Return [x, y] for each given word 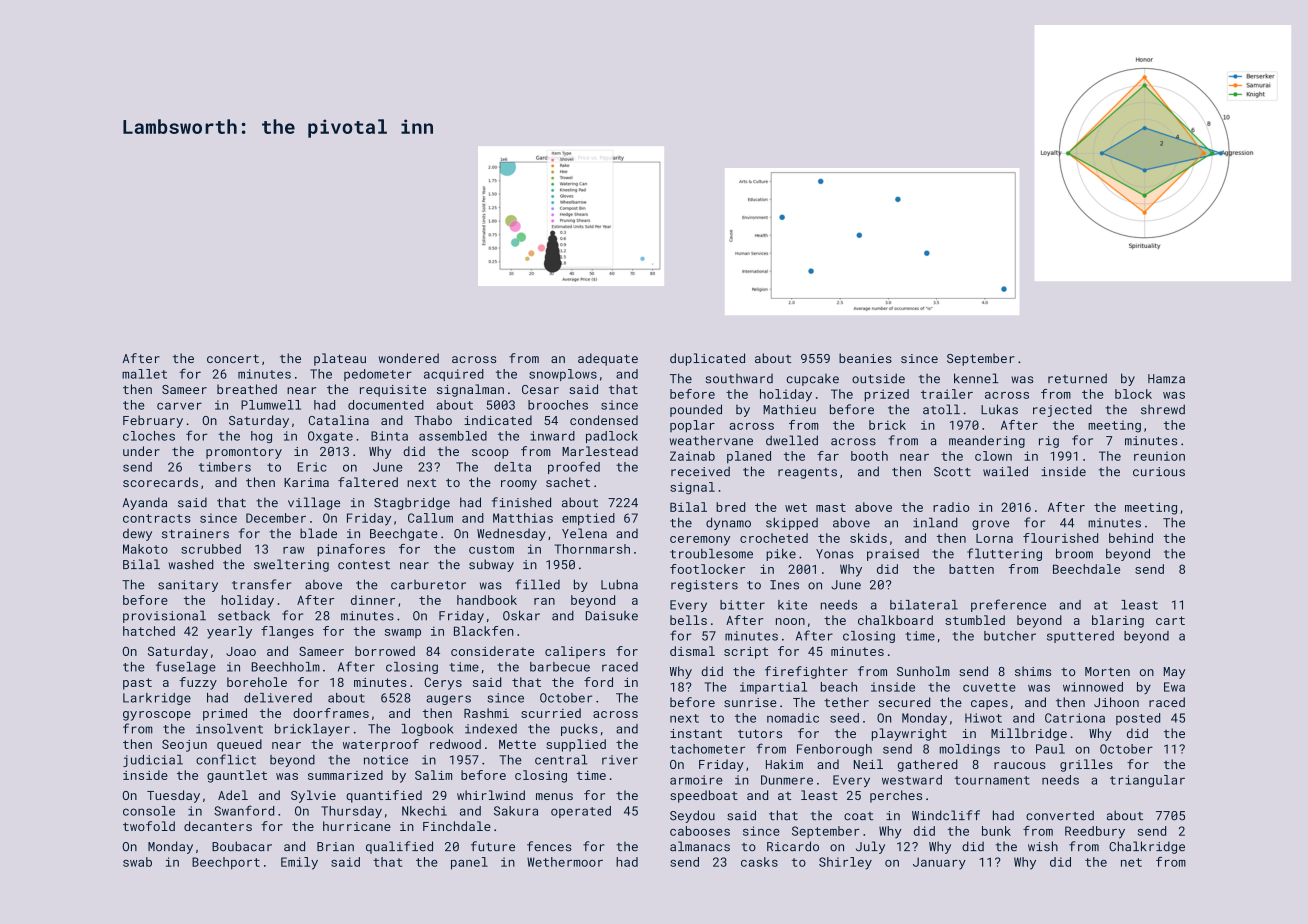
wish [1043, 846]
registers [704, 586]
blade [318, 533]
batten [971, 569]
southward [739, 379]
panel [469, 863]
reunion [1159, 456]
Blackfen [484, 631]
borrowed [385, 651]
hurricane [357, 826]
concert [233, 358]
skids [868, 538]
